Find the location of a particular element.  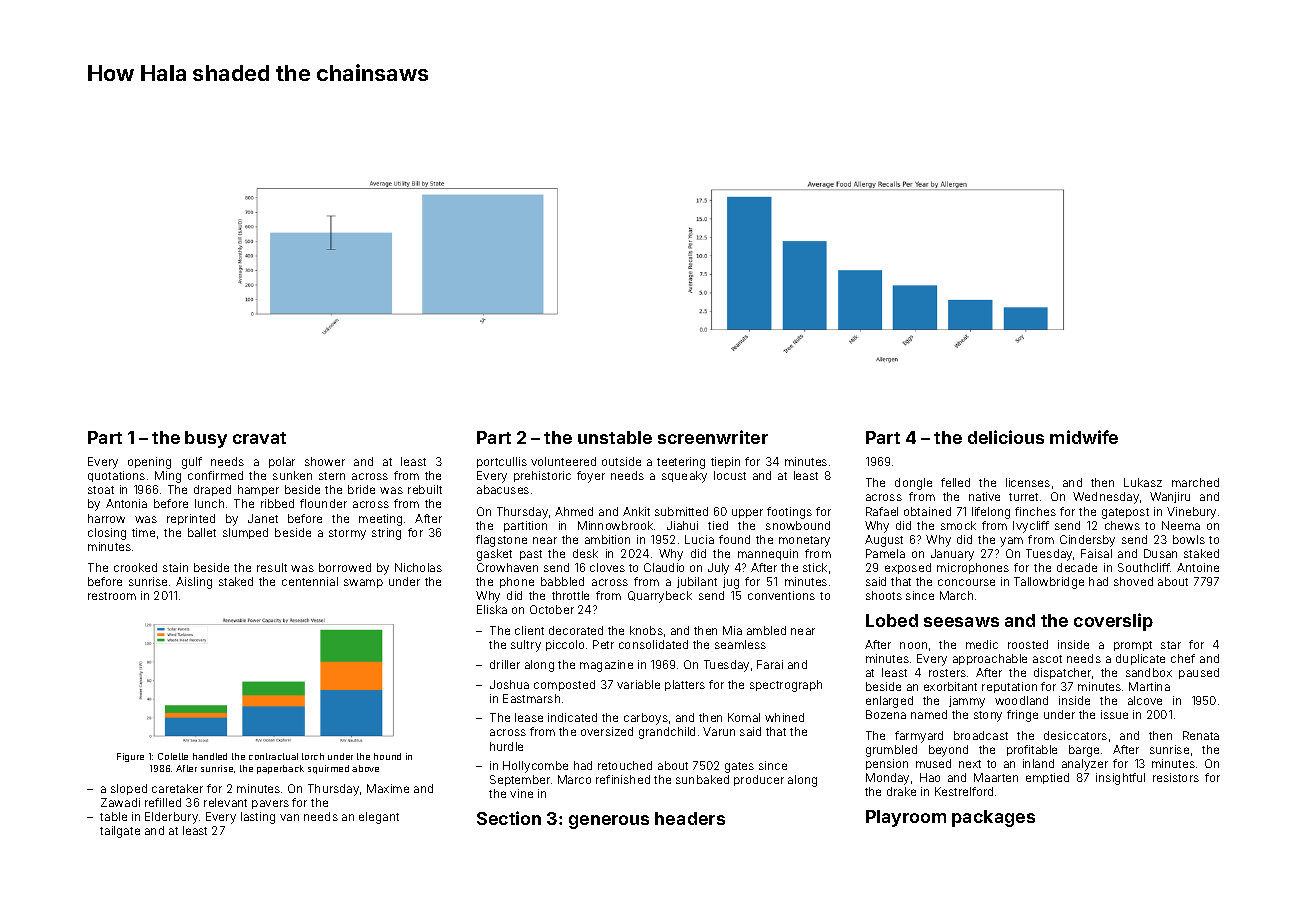

volunteered is located at coordinates (563, 461).
